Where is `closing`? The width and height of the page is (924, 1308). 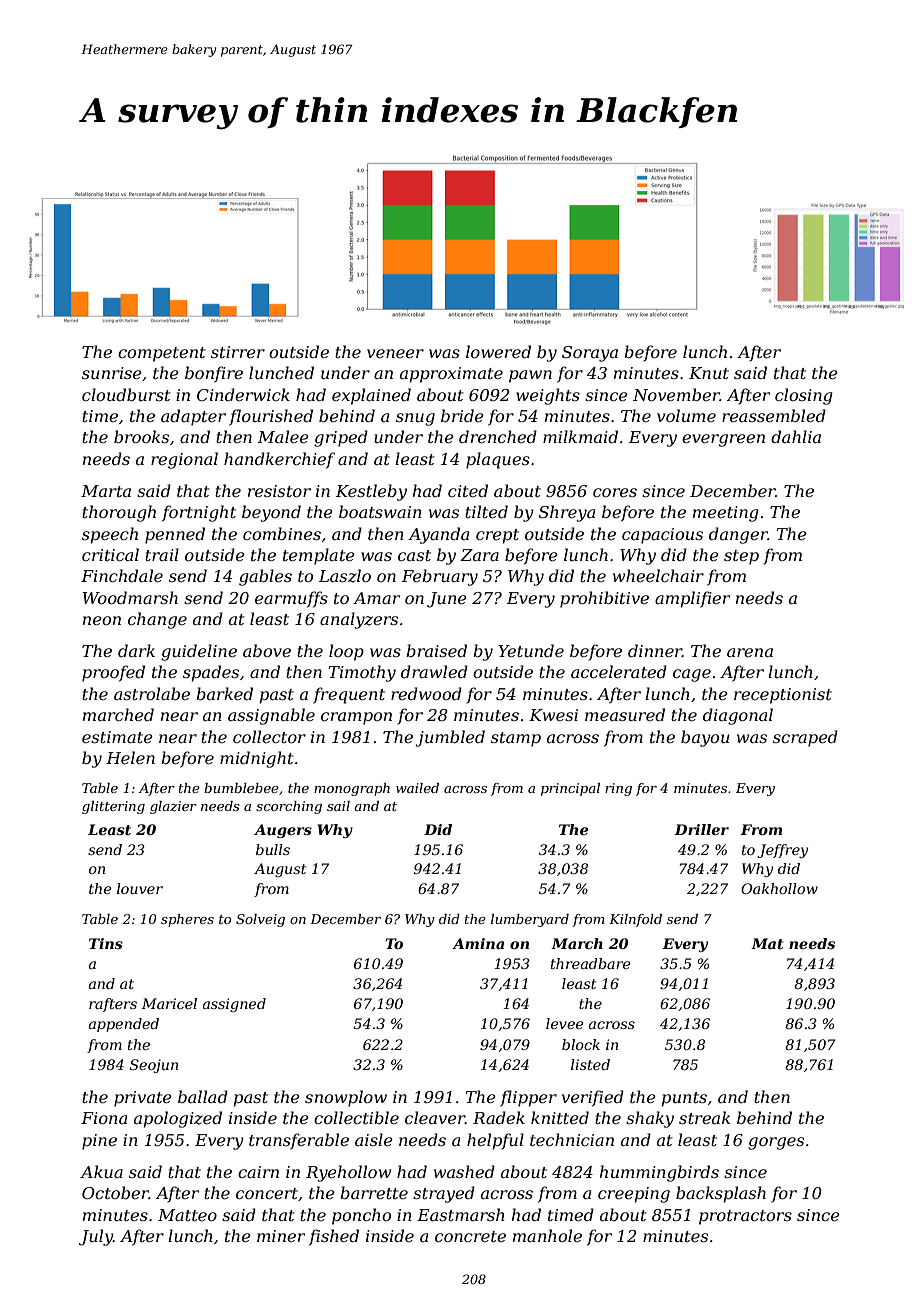
closing is located at coordinates (804, 396).
